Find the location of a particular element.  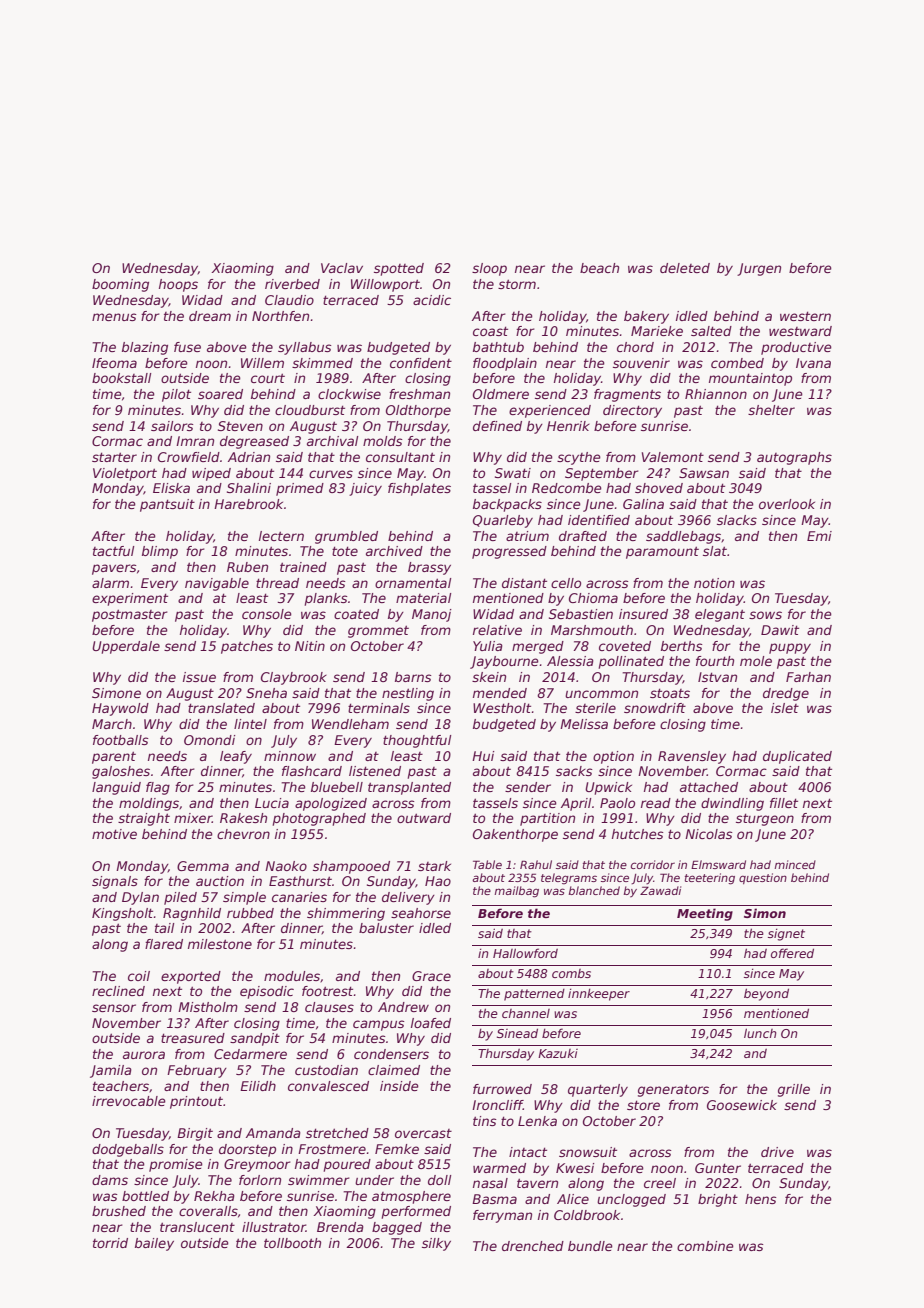

February is located at coordinates (197, 1071).
